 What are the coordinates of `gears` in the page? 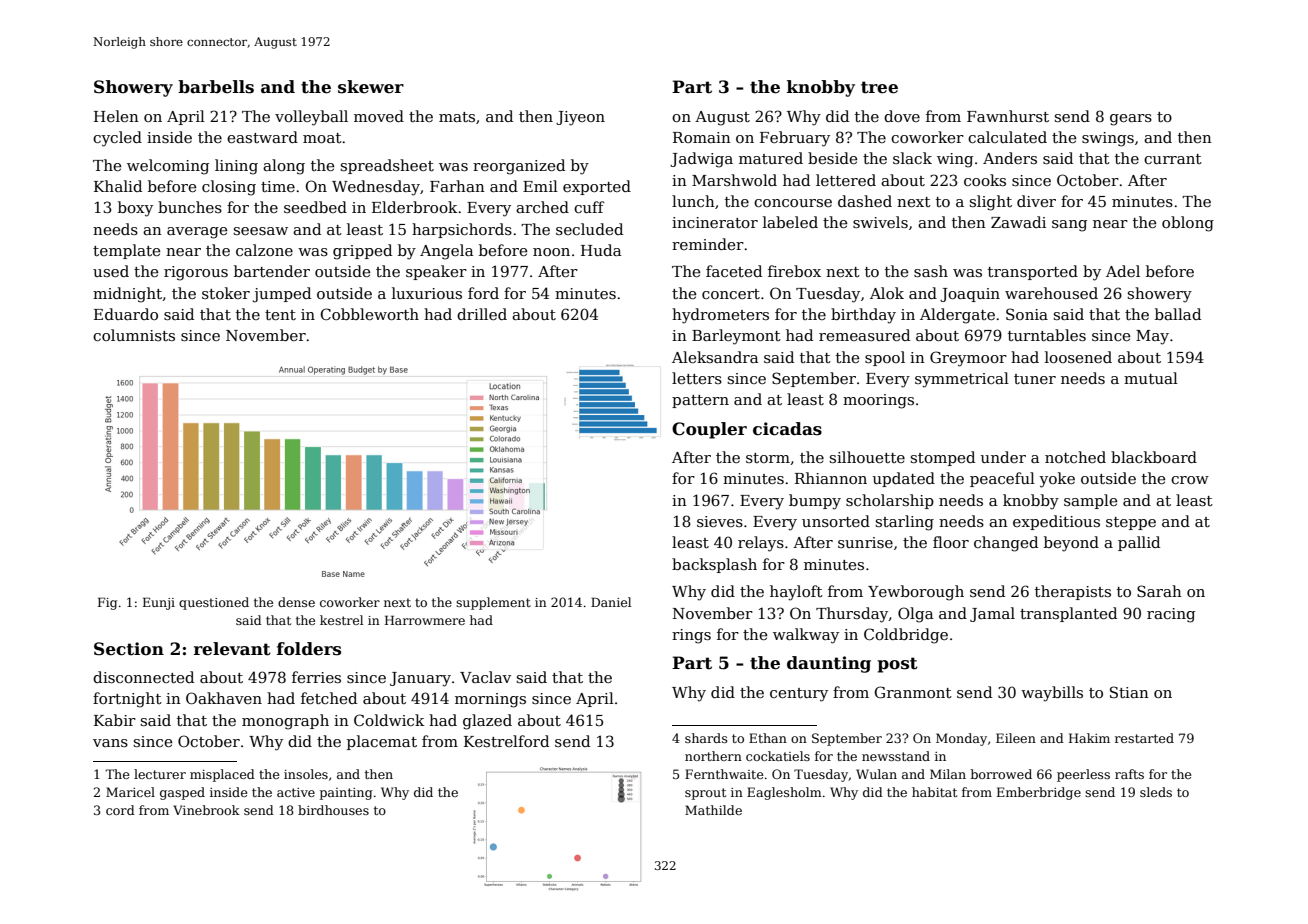 It's located at (1131, 120).
